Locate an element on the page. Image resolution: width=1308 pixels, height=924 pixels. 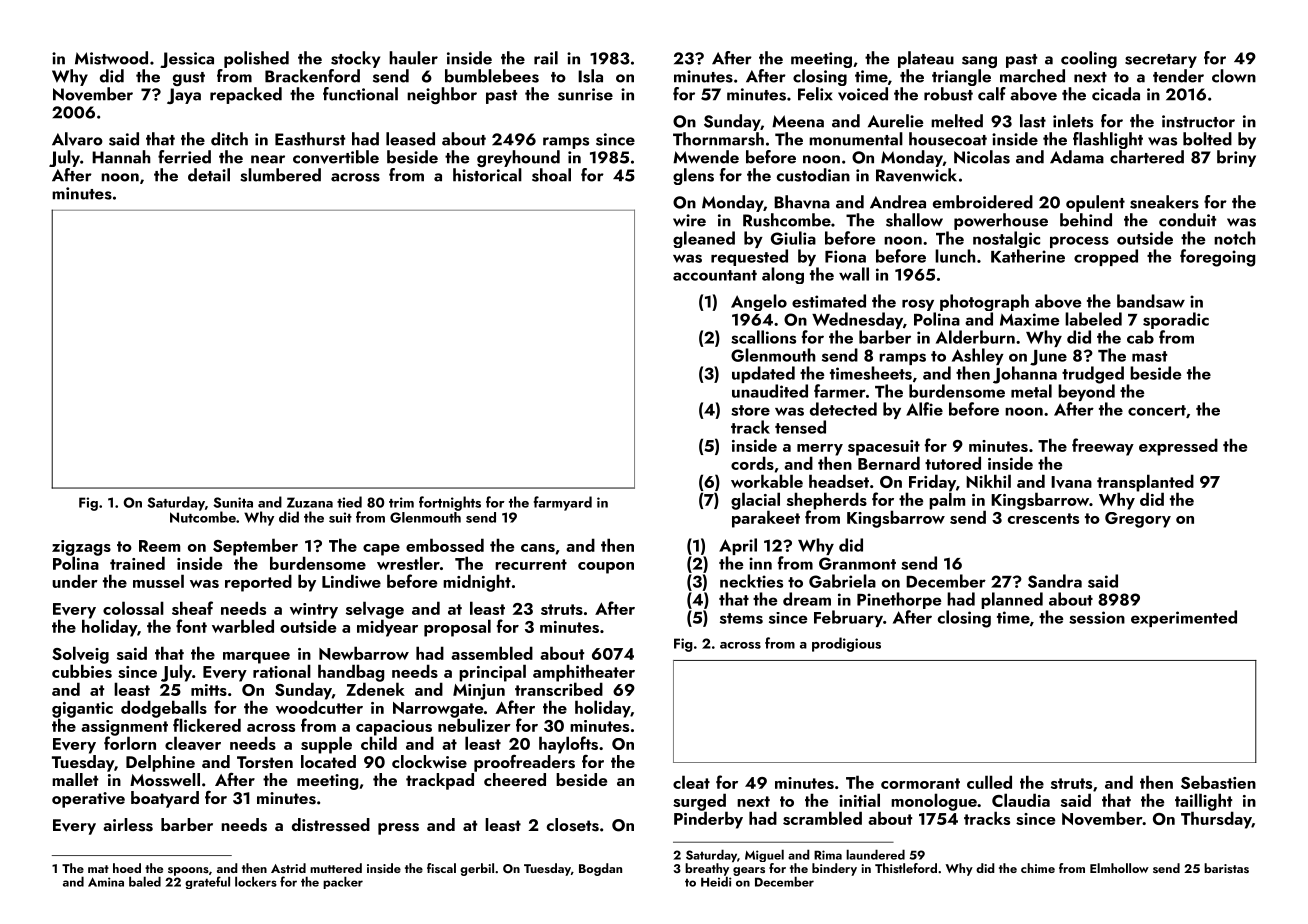
plateau is located at coordinates (926, 59).
